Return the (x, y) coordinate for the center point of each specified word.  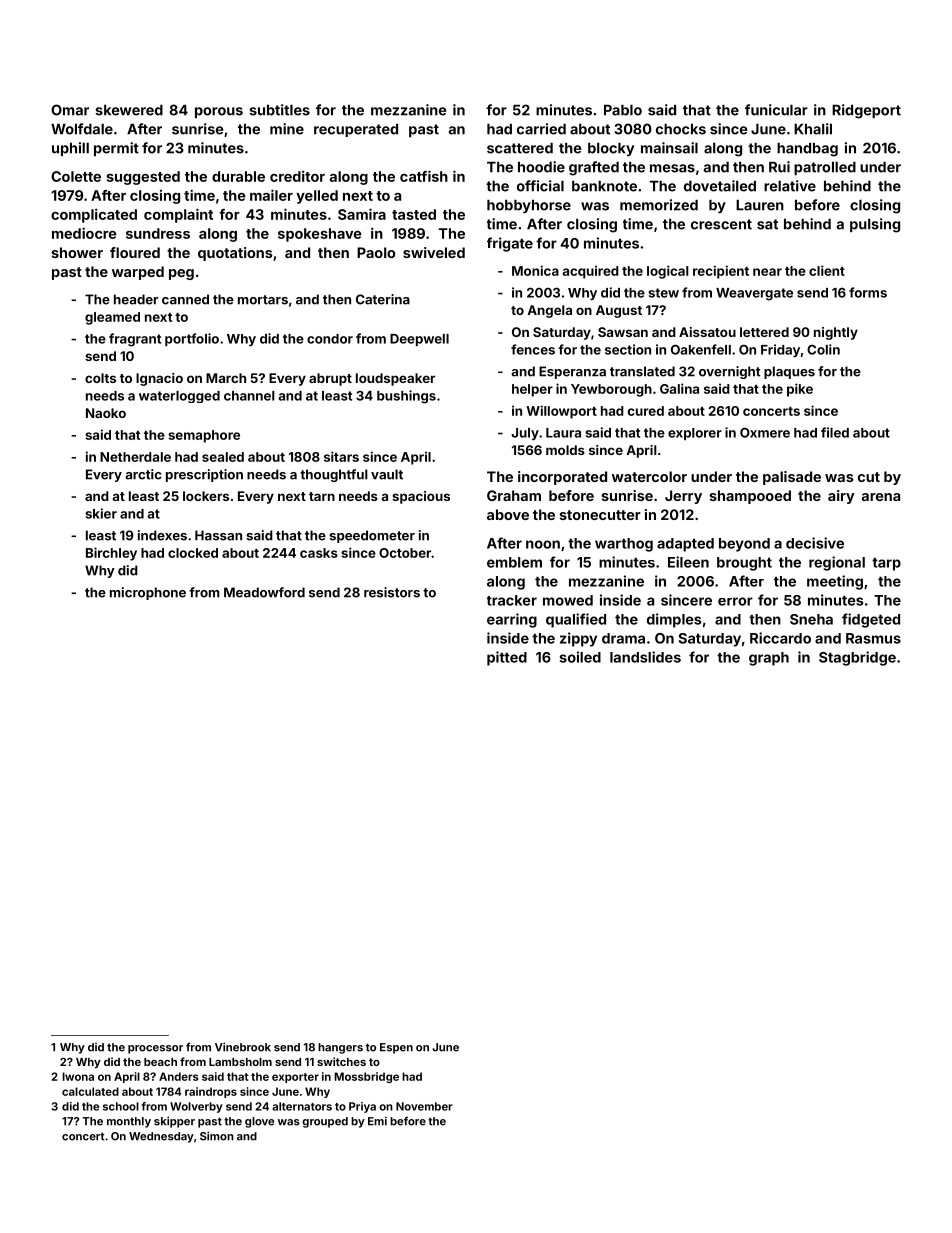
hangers (340, 1048)
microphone (148, 593)
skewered (129, 110)
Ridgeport (866, 111)
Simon (217, 1136)
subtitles (279, 110)
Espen (396, 1048)
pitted (507, 658)
